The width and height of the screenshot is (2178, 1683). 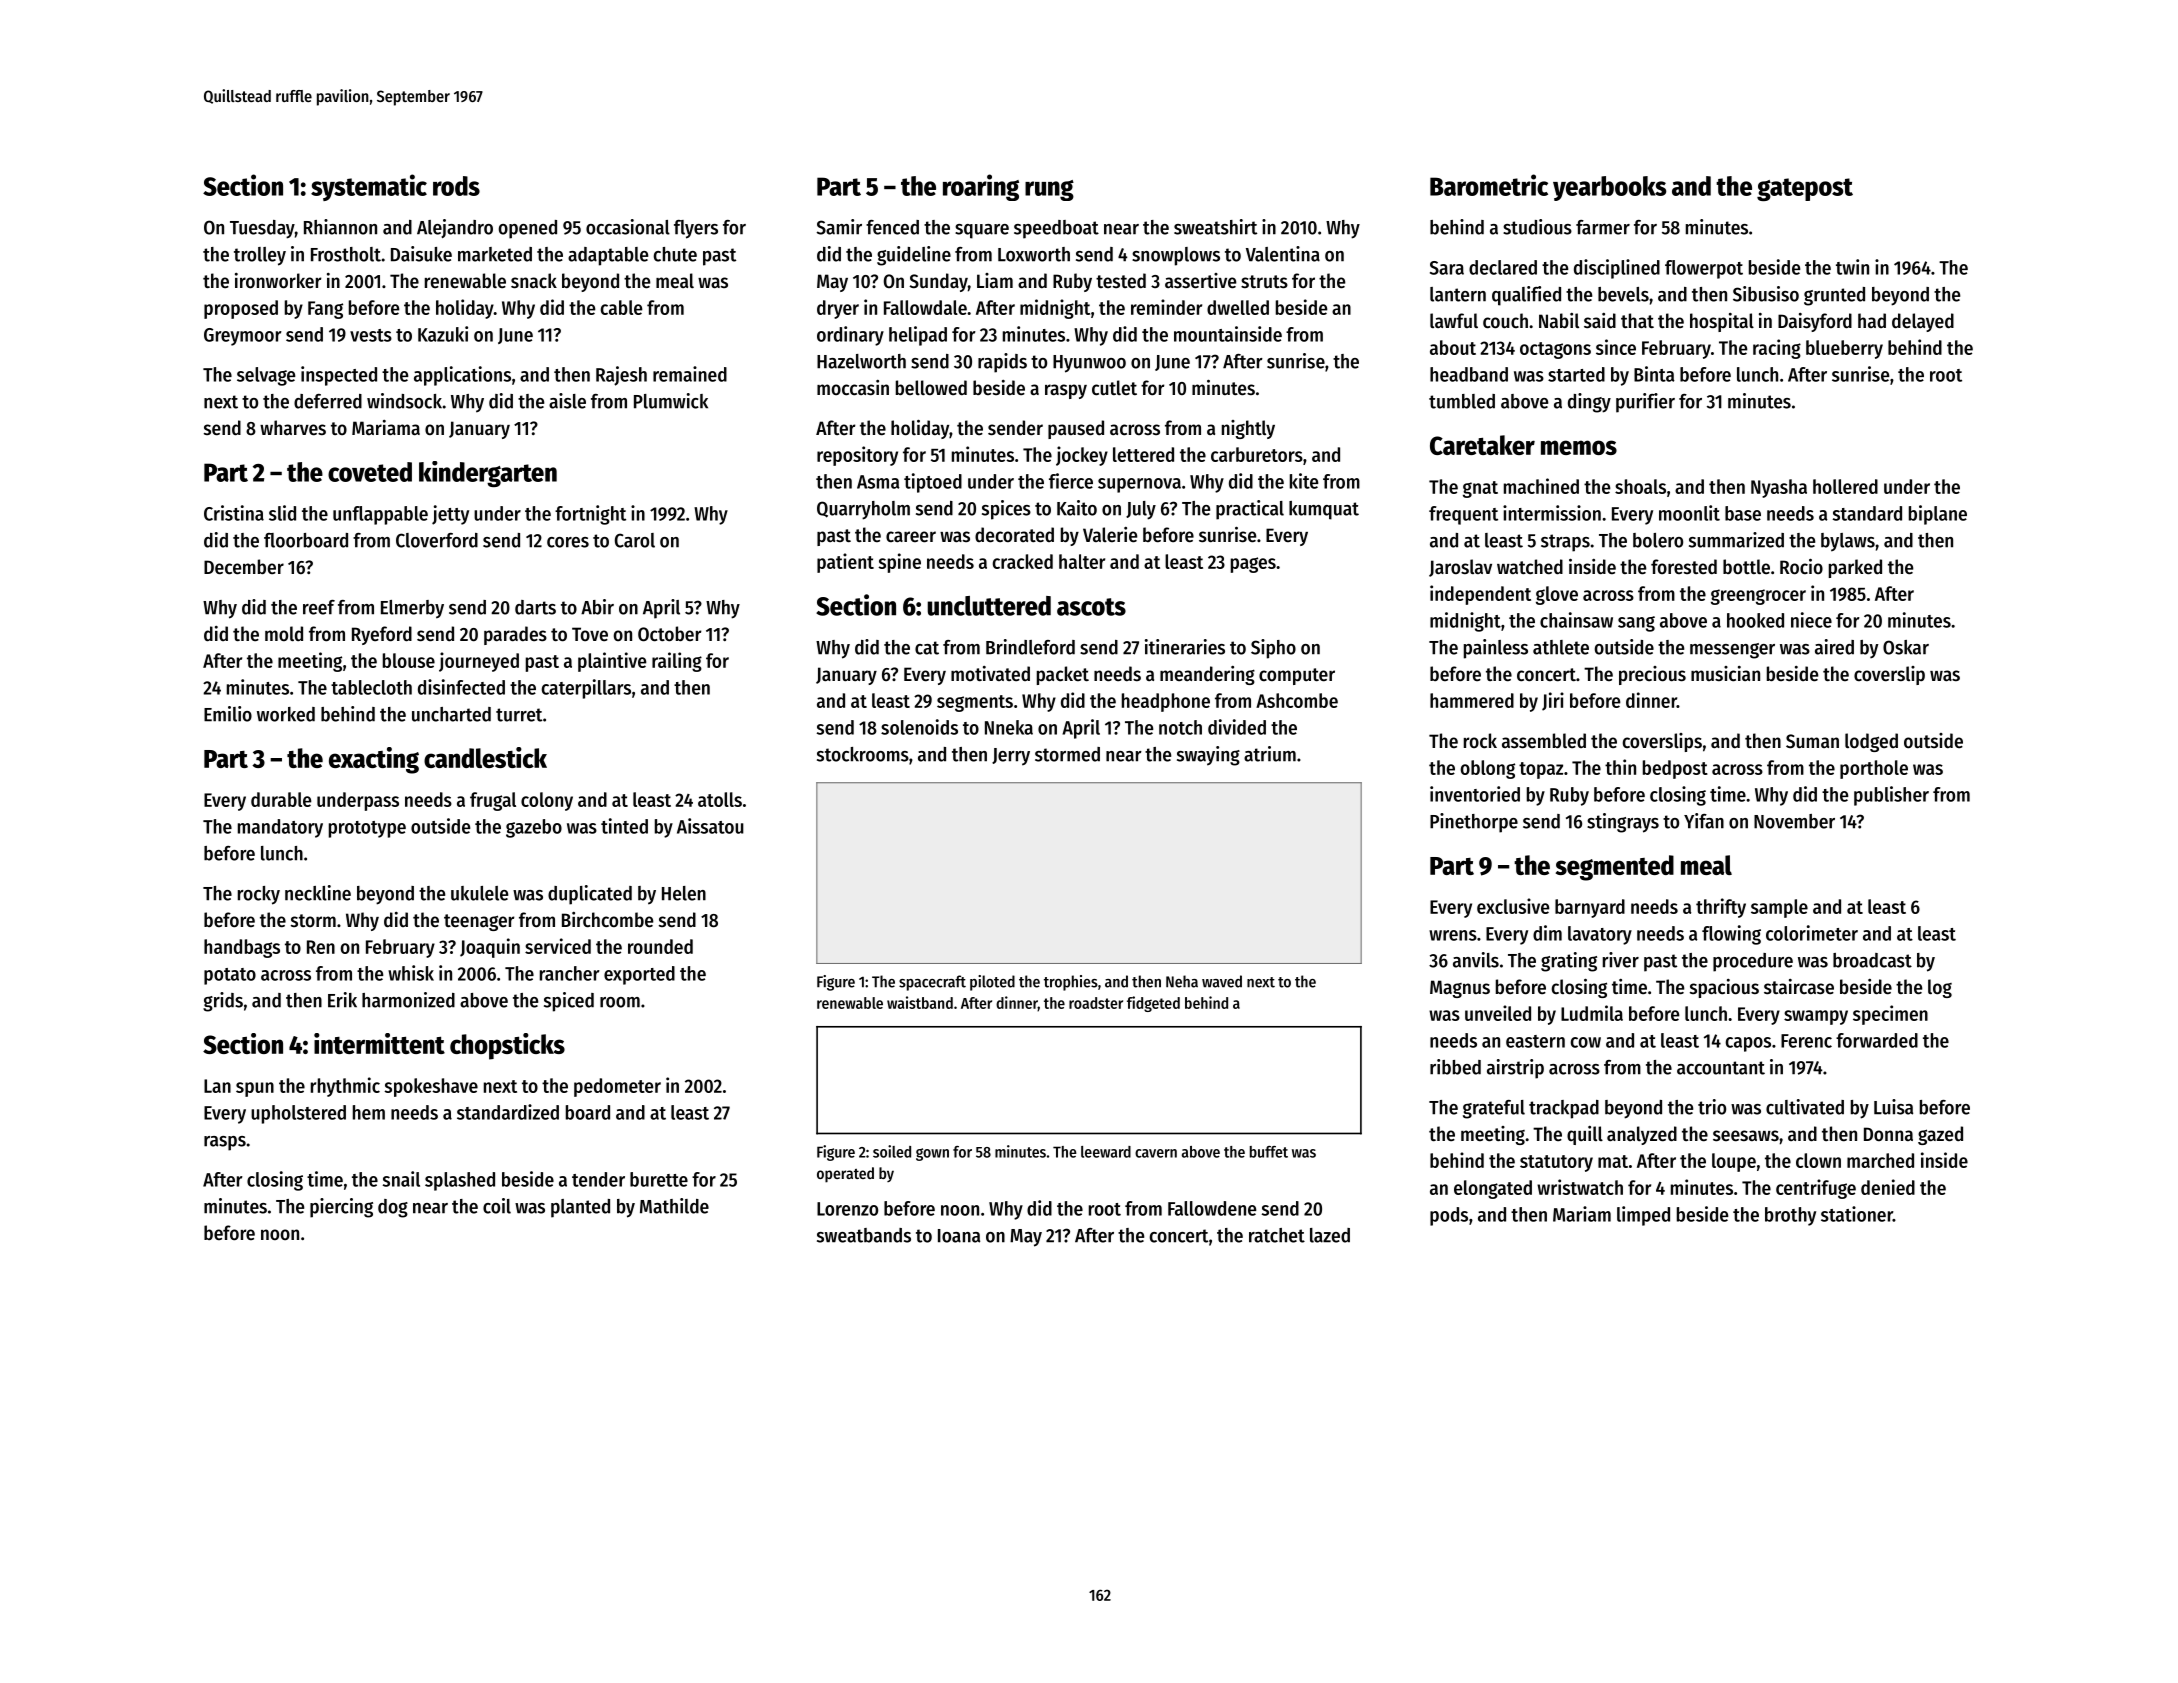 I want to click on Ioana, so click(x=959, y=1236).
